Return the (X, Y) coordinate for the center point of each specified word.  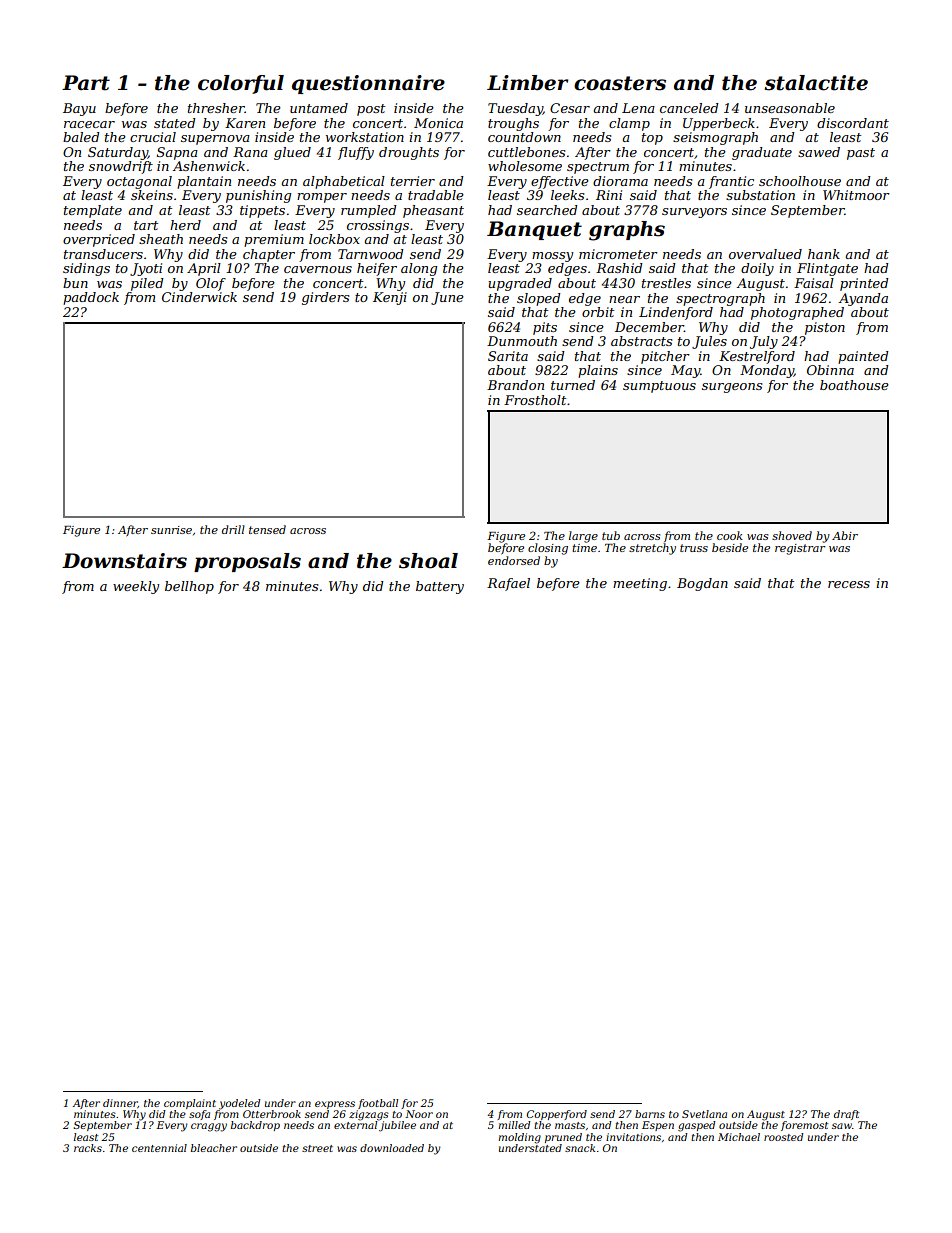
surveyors (694, 213)
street (317, 1148)
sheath (161, 239)
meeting (640, 584)
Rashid (619, 268)
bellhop (189, 587)
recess (849, 584)
